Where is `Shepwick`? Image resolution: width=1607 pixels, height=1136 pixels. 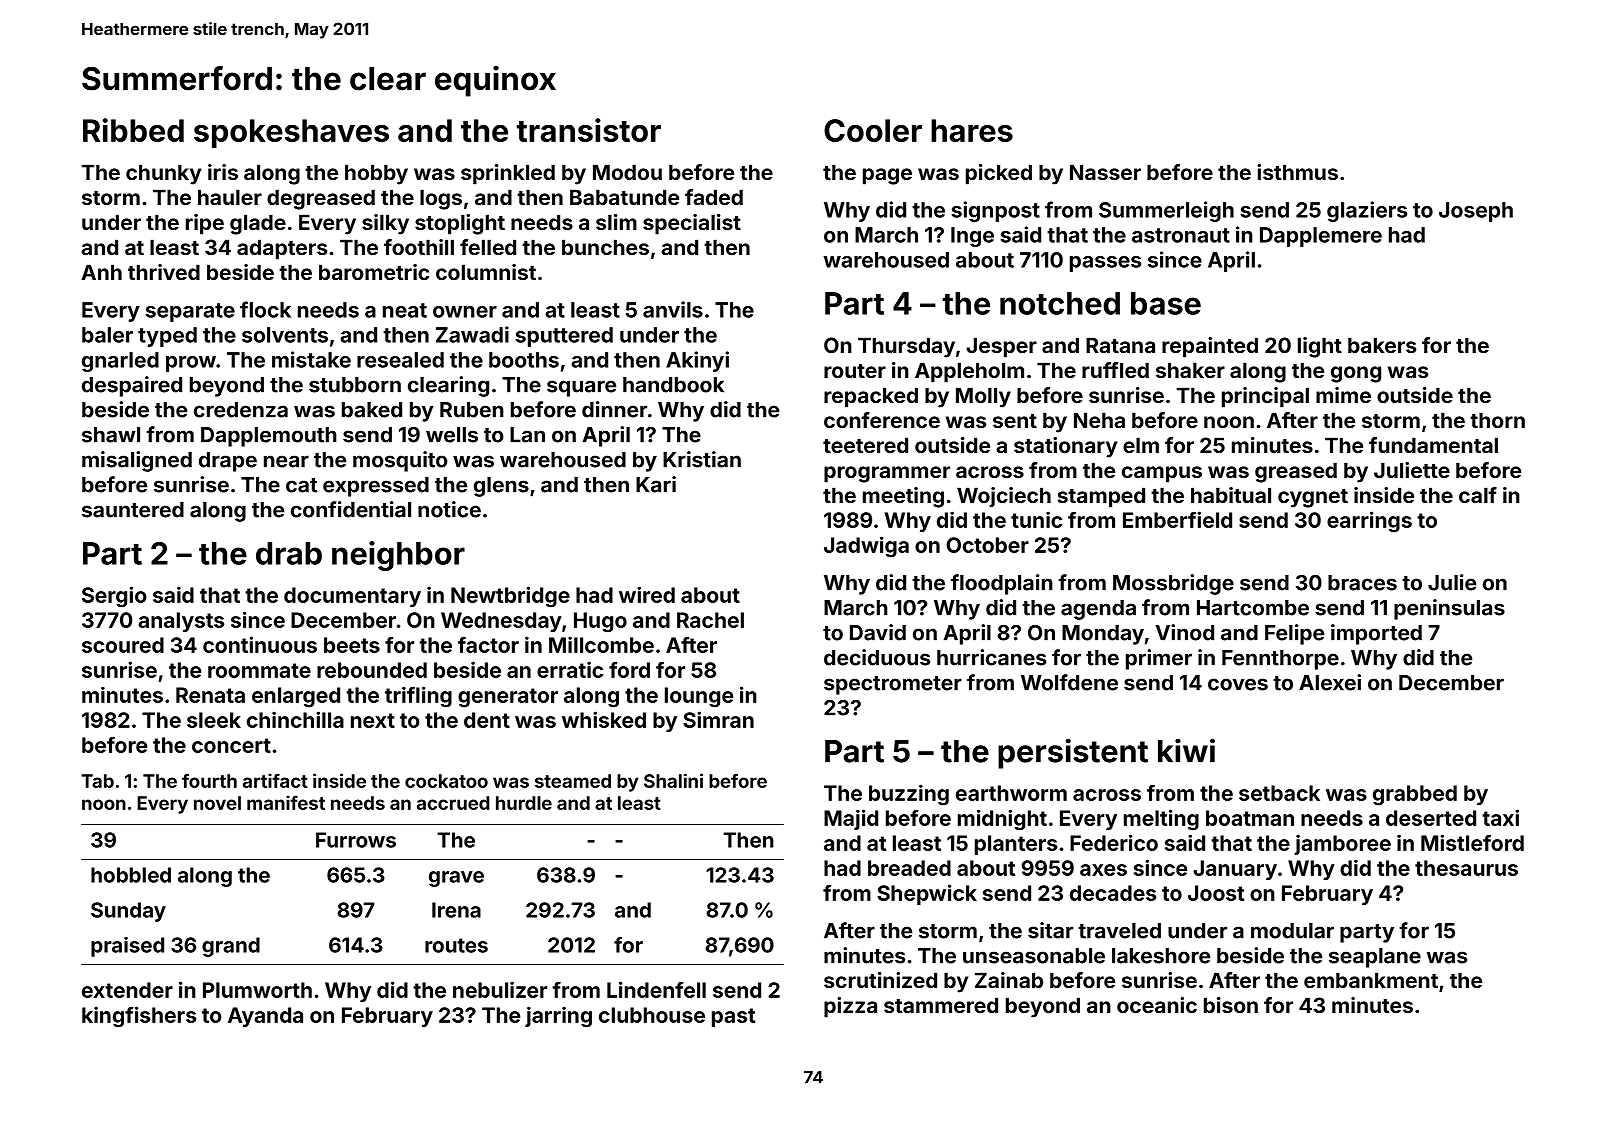
Shepwick is located at coordinates (927, 894).
